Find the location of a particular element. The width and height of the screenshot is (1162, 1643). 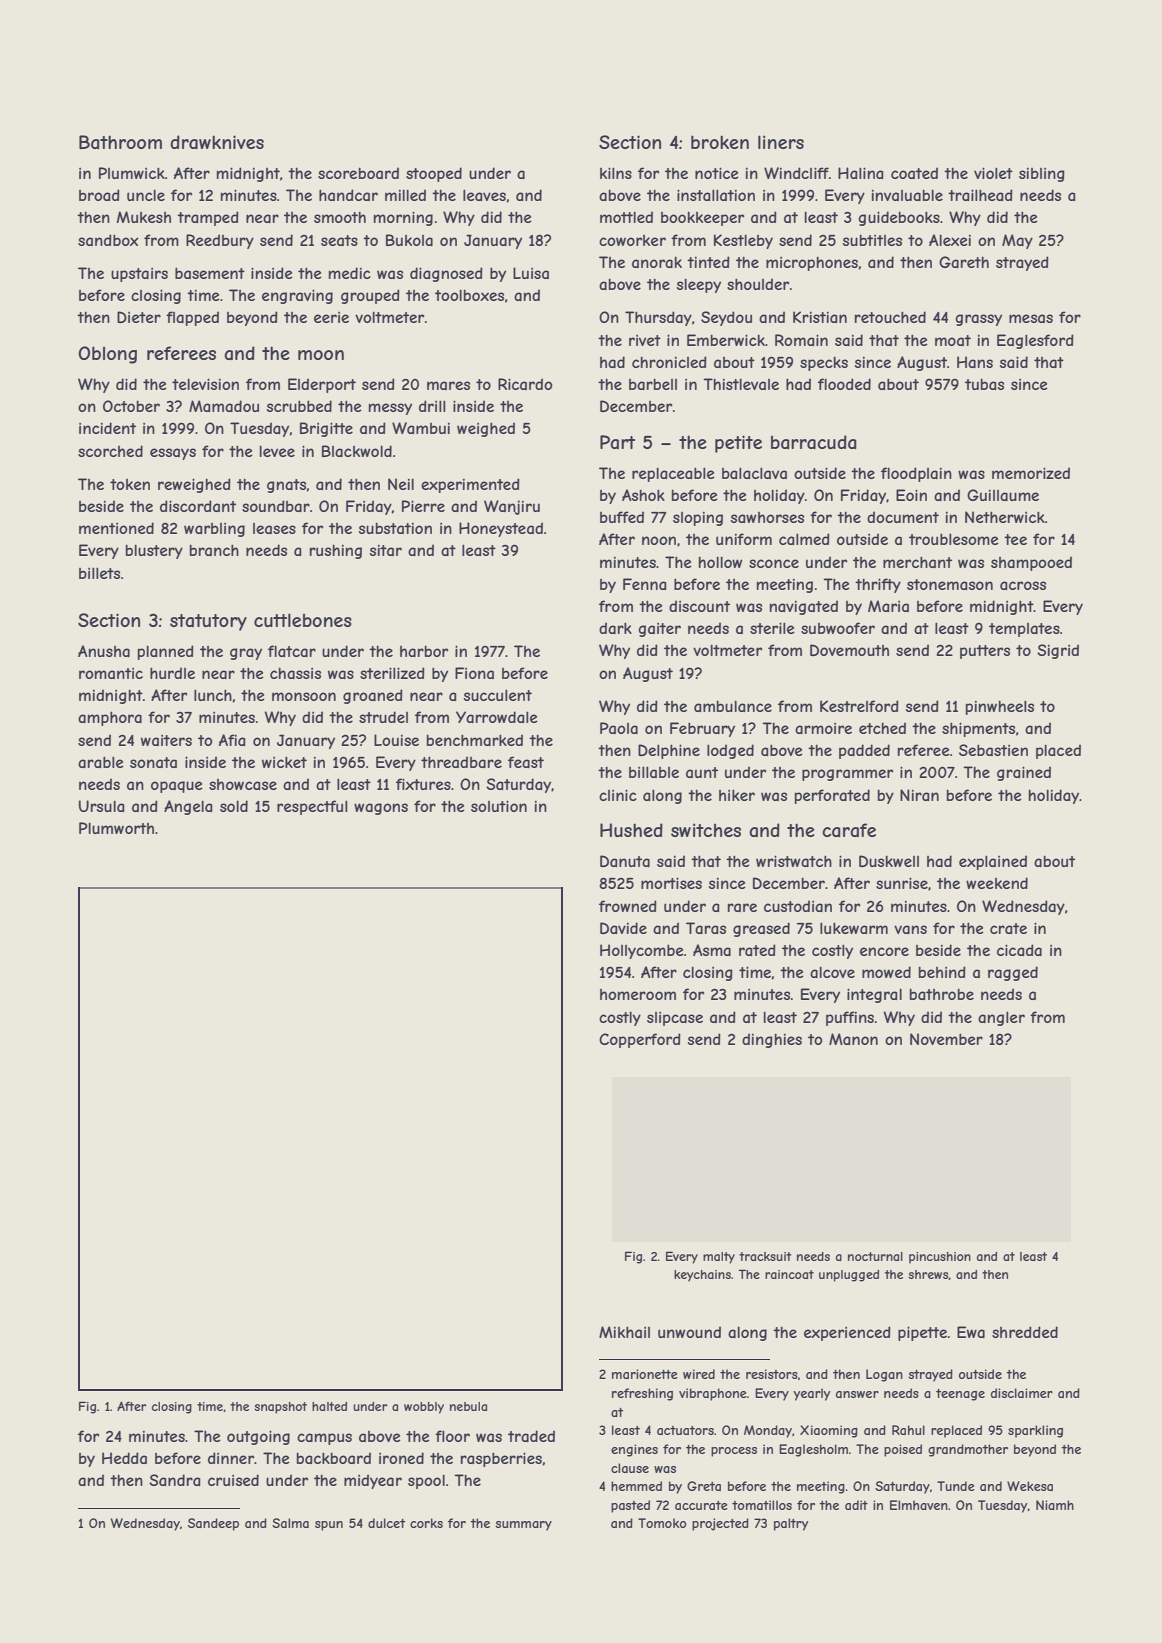

snapshot is located at coordinates (280, 1408).
